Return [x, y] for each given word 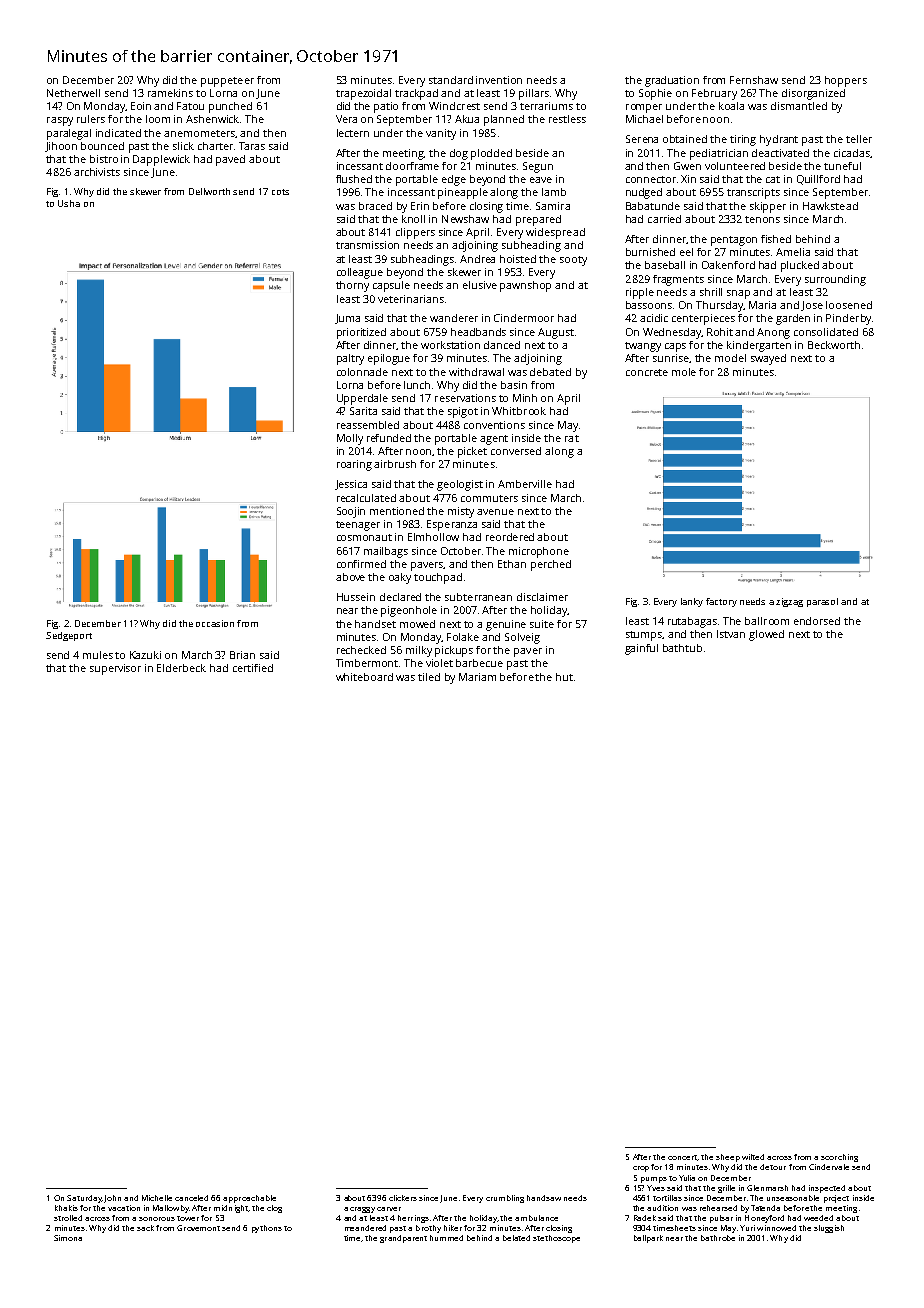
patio [386, 107]
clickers [403, 1198]
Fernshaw [754, 80]
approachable [249, 1199]
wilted [753, 1157]
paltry [350, 359]
